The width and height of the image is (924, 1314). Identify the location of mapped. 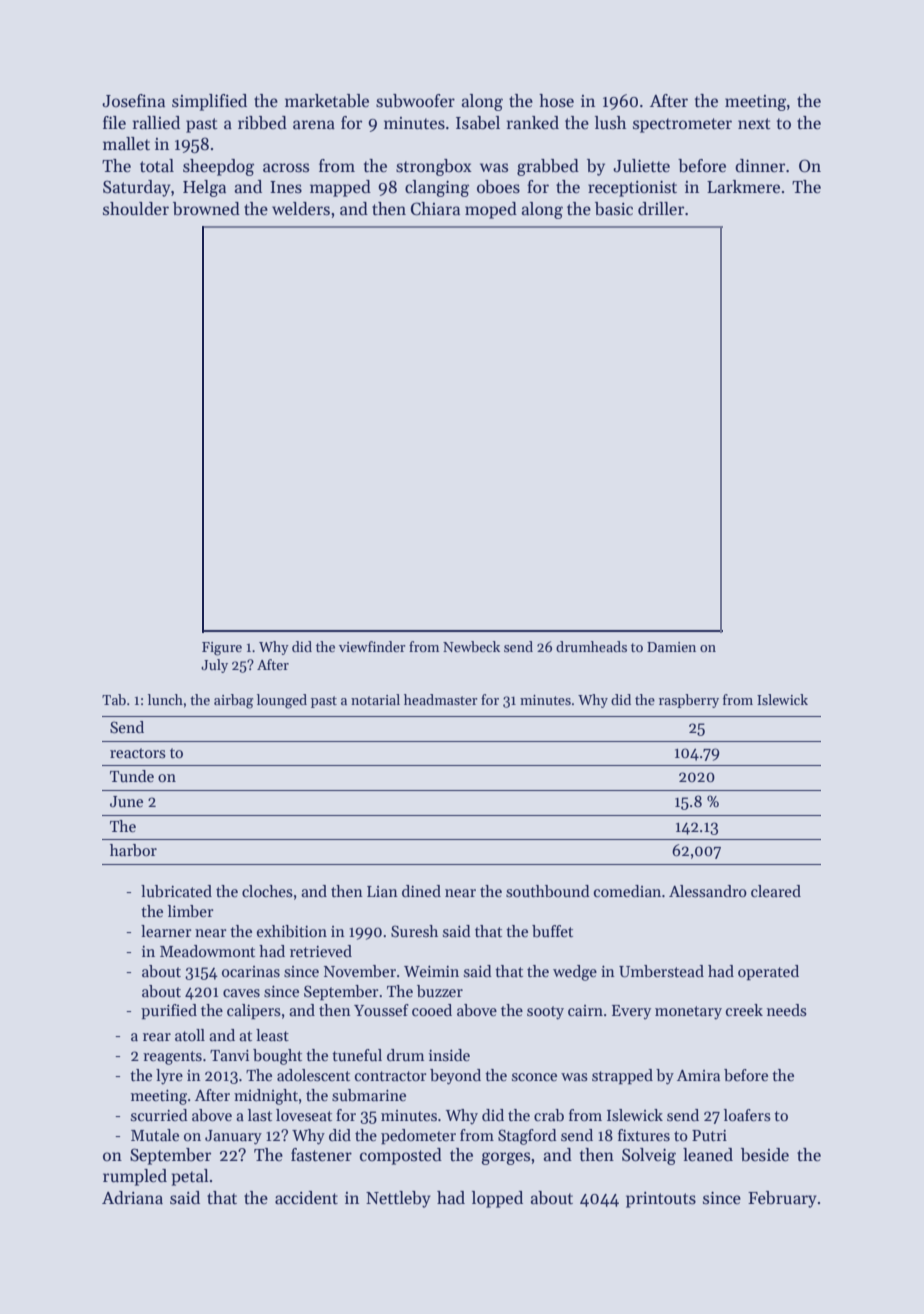
(340, 188).
